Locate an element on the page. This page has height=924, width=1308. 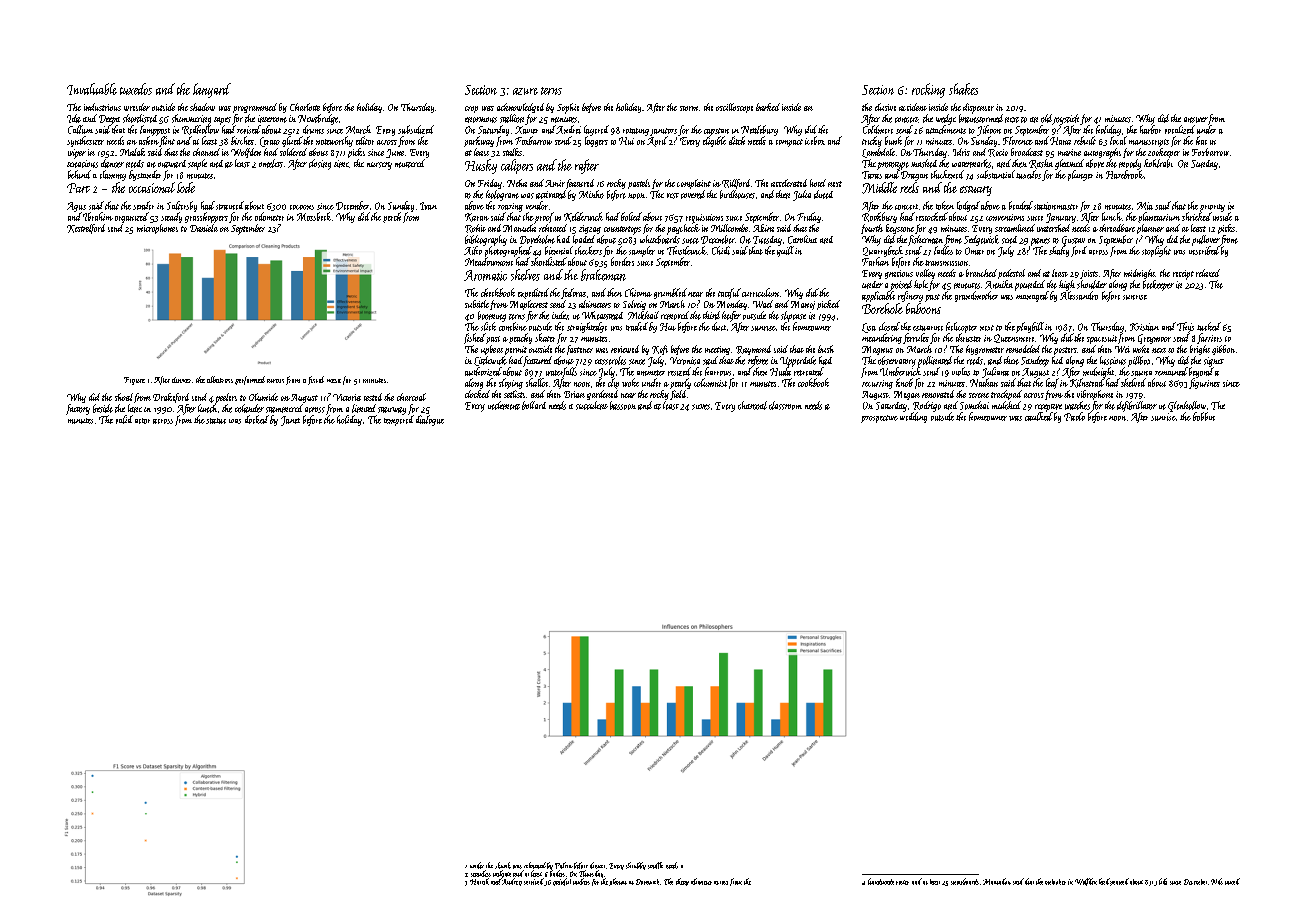
skunk is located at coordinates (503, 865).
